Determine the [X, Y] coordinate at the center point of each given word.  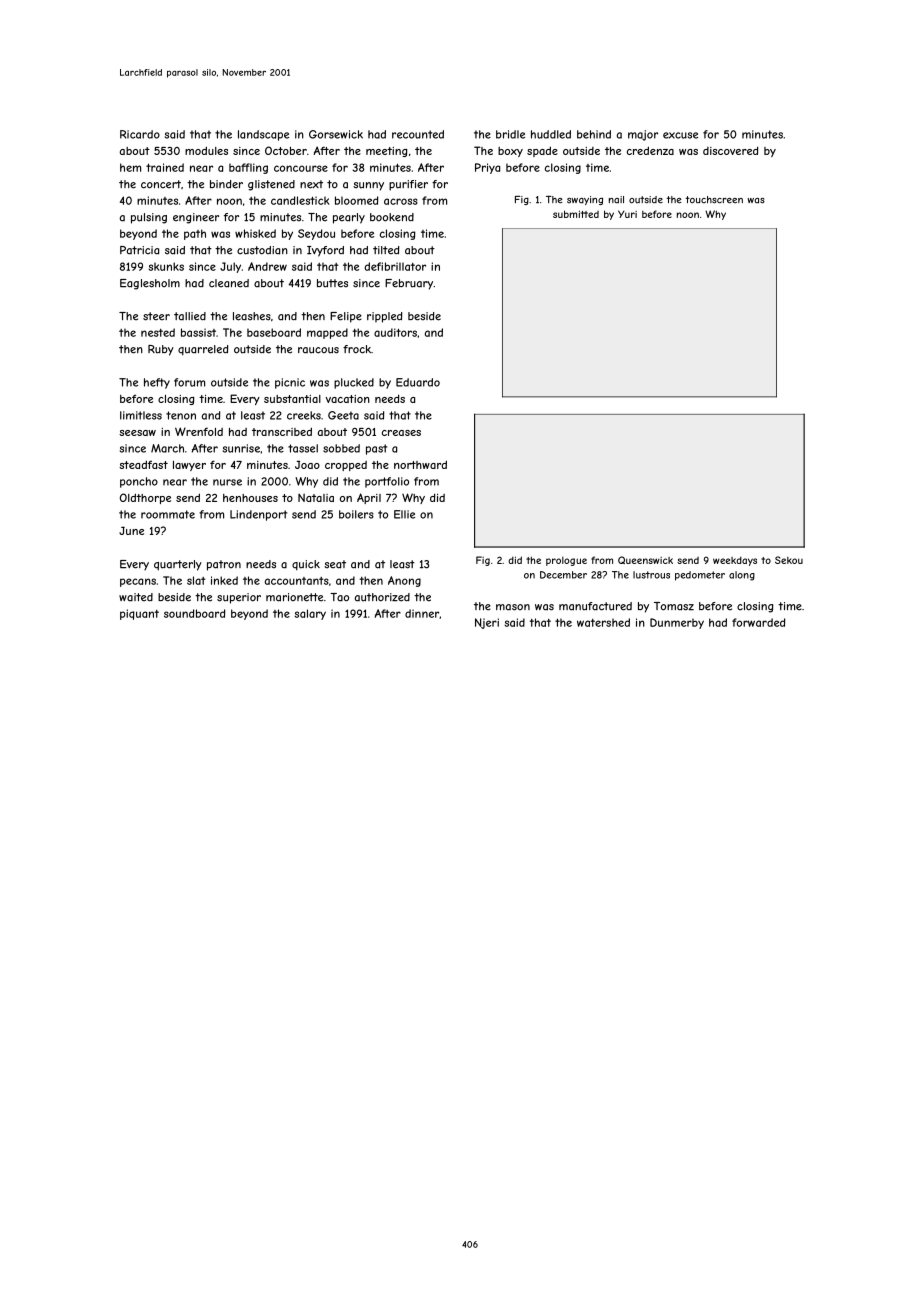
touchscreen [714, 200]
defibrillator [395, 266]
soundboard [194, 613]
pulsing [149, 218]
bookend [392, 217]
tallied [190, 316]
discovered [730, 150]
